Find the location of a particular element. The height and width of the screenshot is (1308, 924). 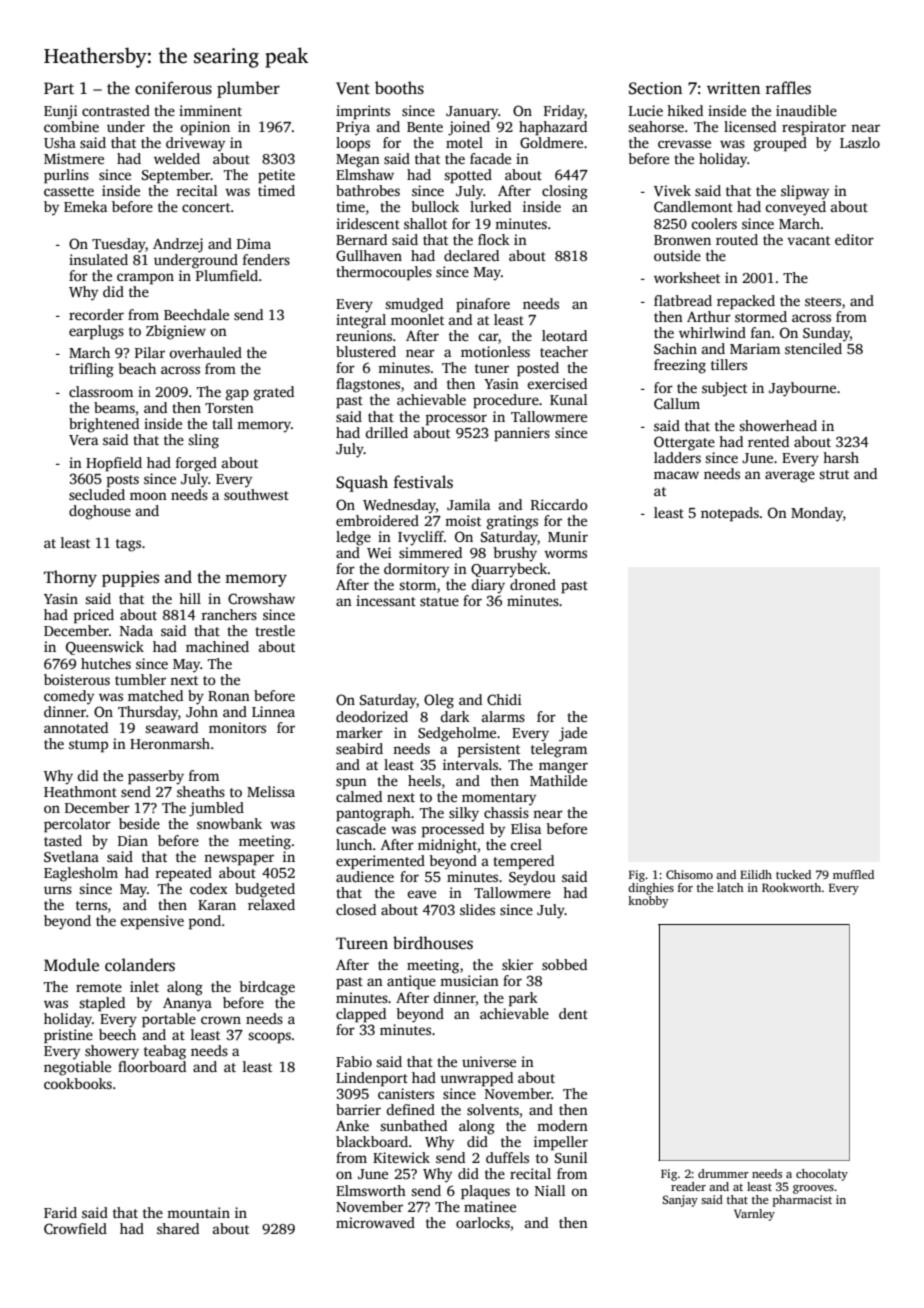

respirator is located at coordinates (814, 128).
